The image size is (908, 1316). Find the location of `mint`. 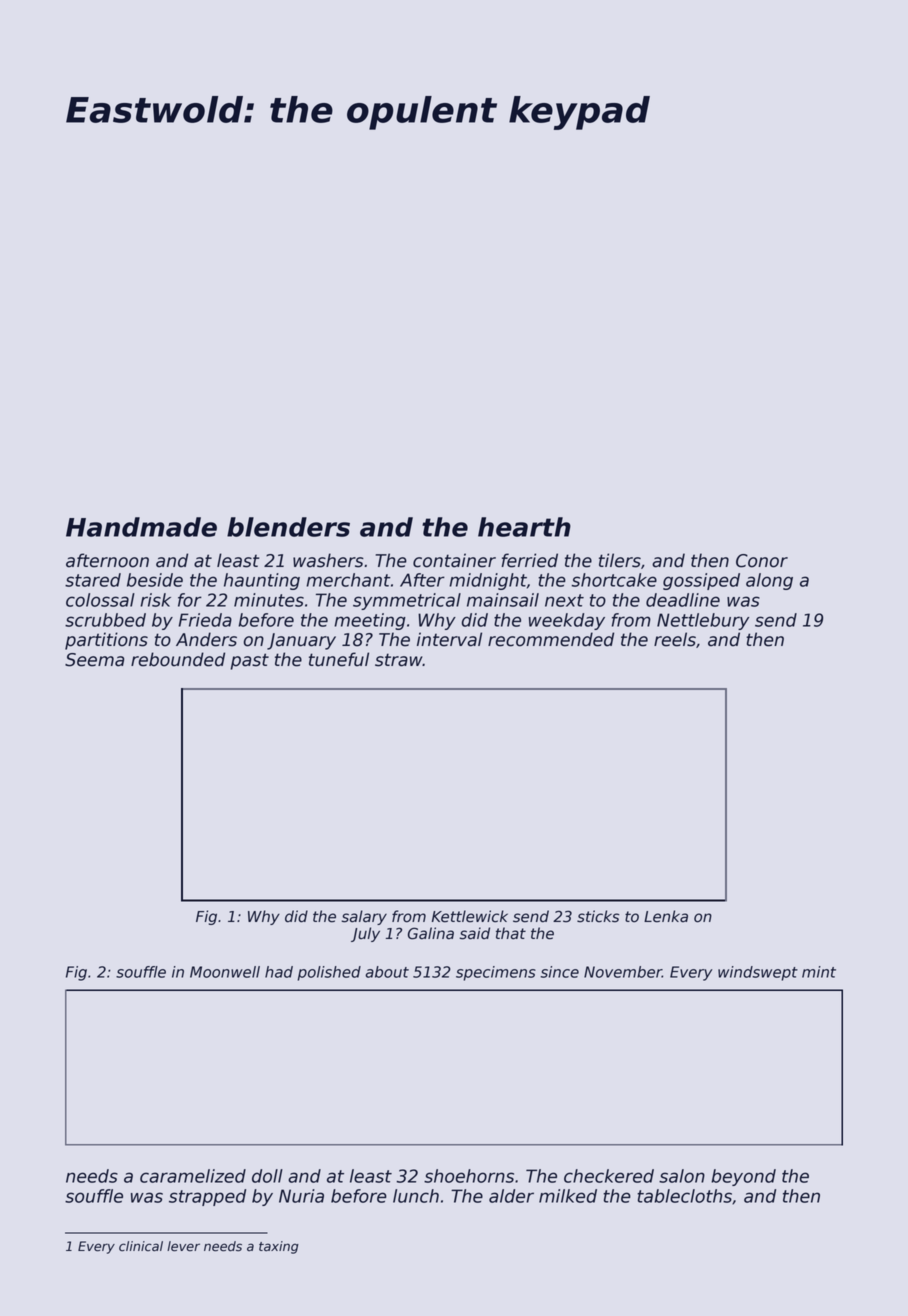

mint is located at coordinates (819, 972).
